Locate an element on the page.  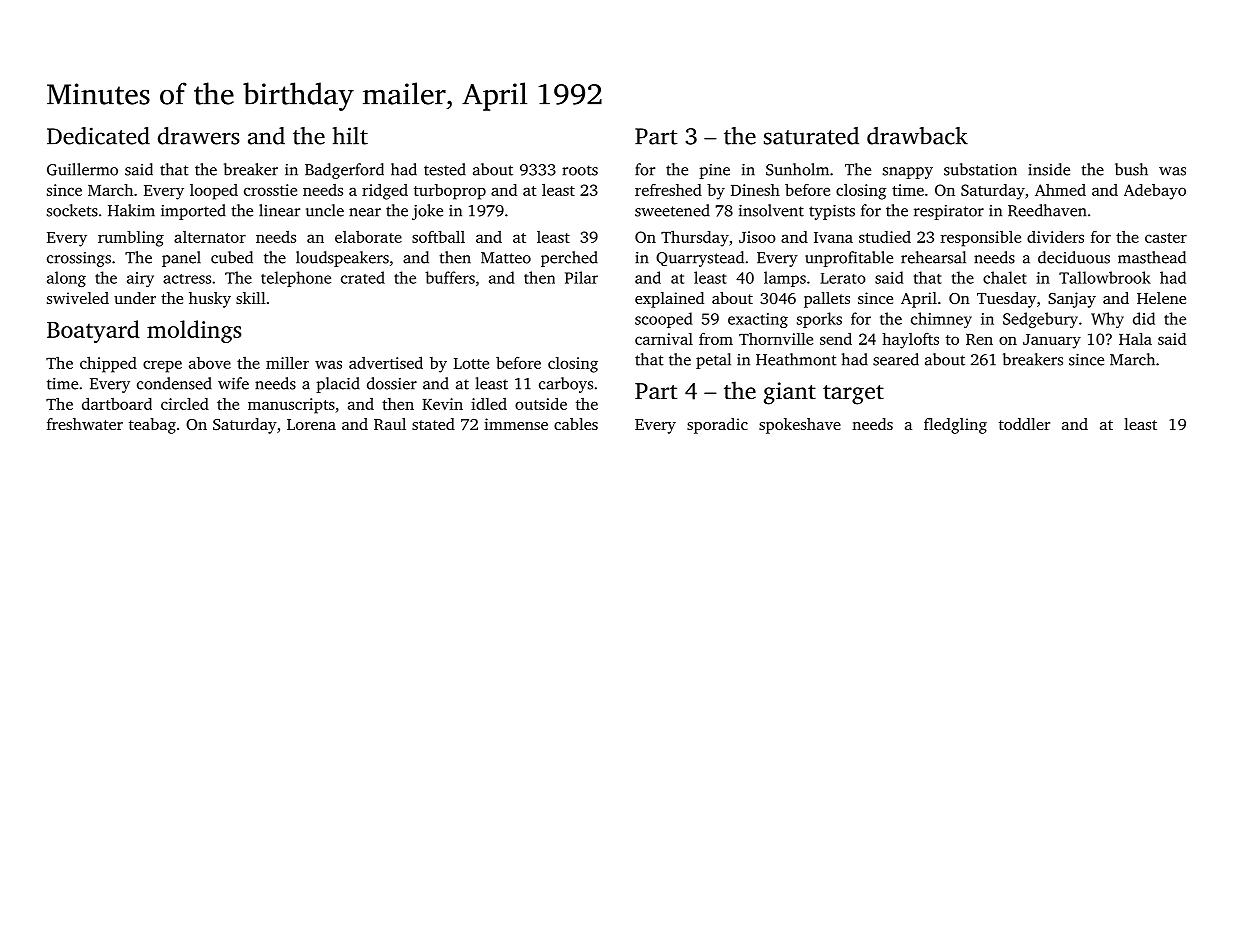
Boatyard is located at coordinates (93, 331).
